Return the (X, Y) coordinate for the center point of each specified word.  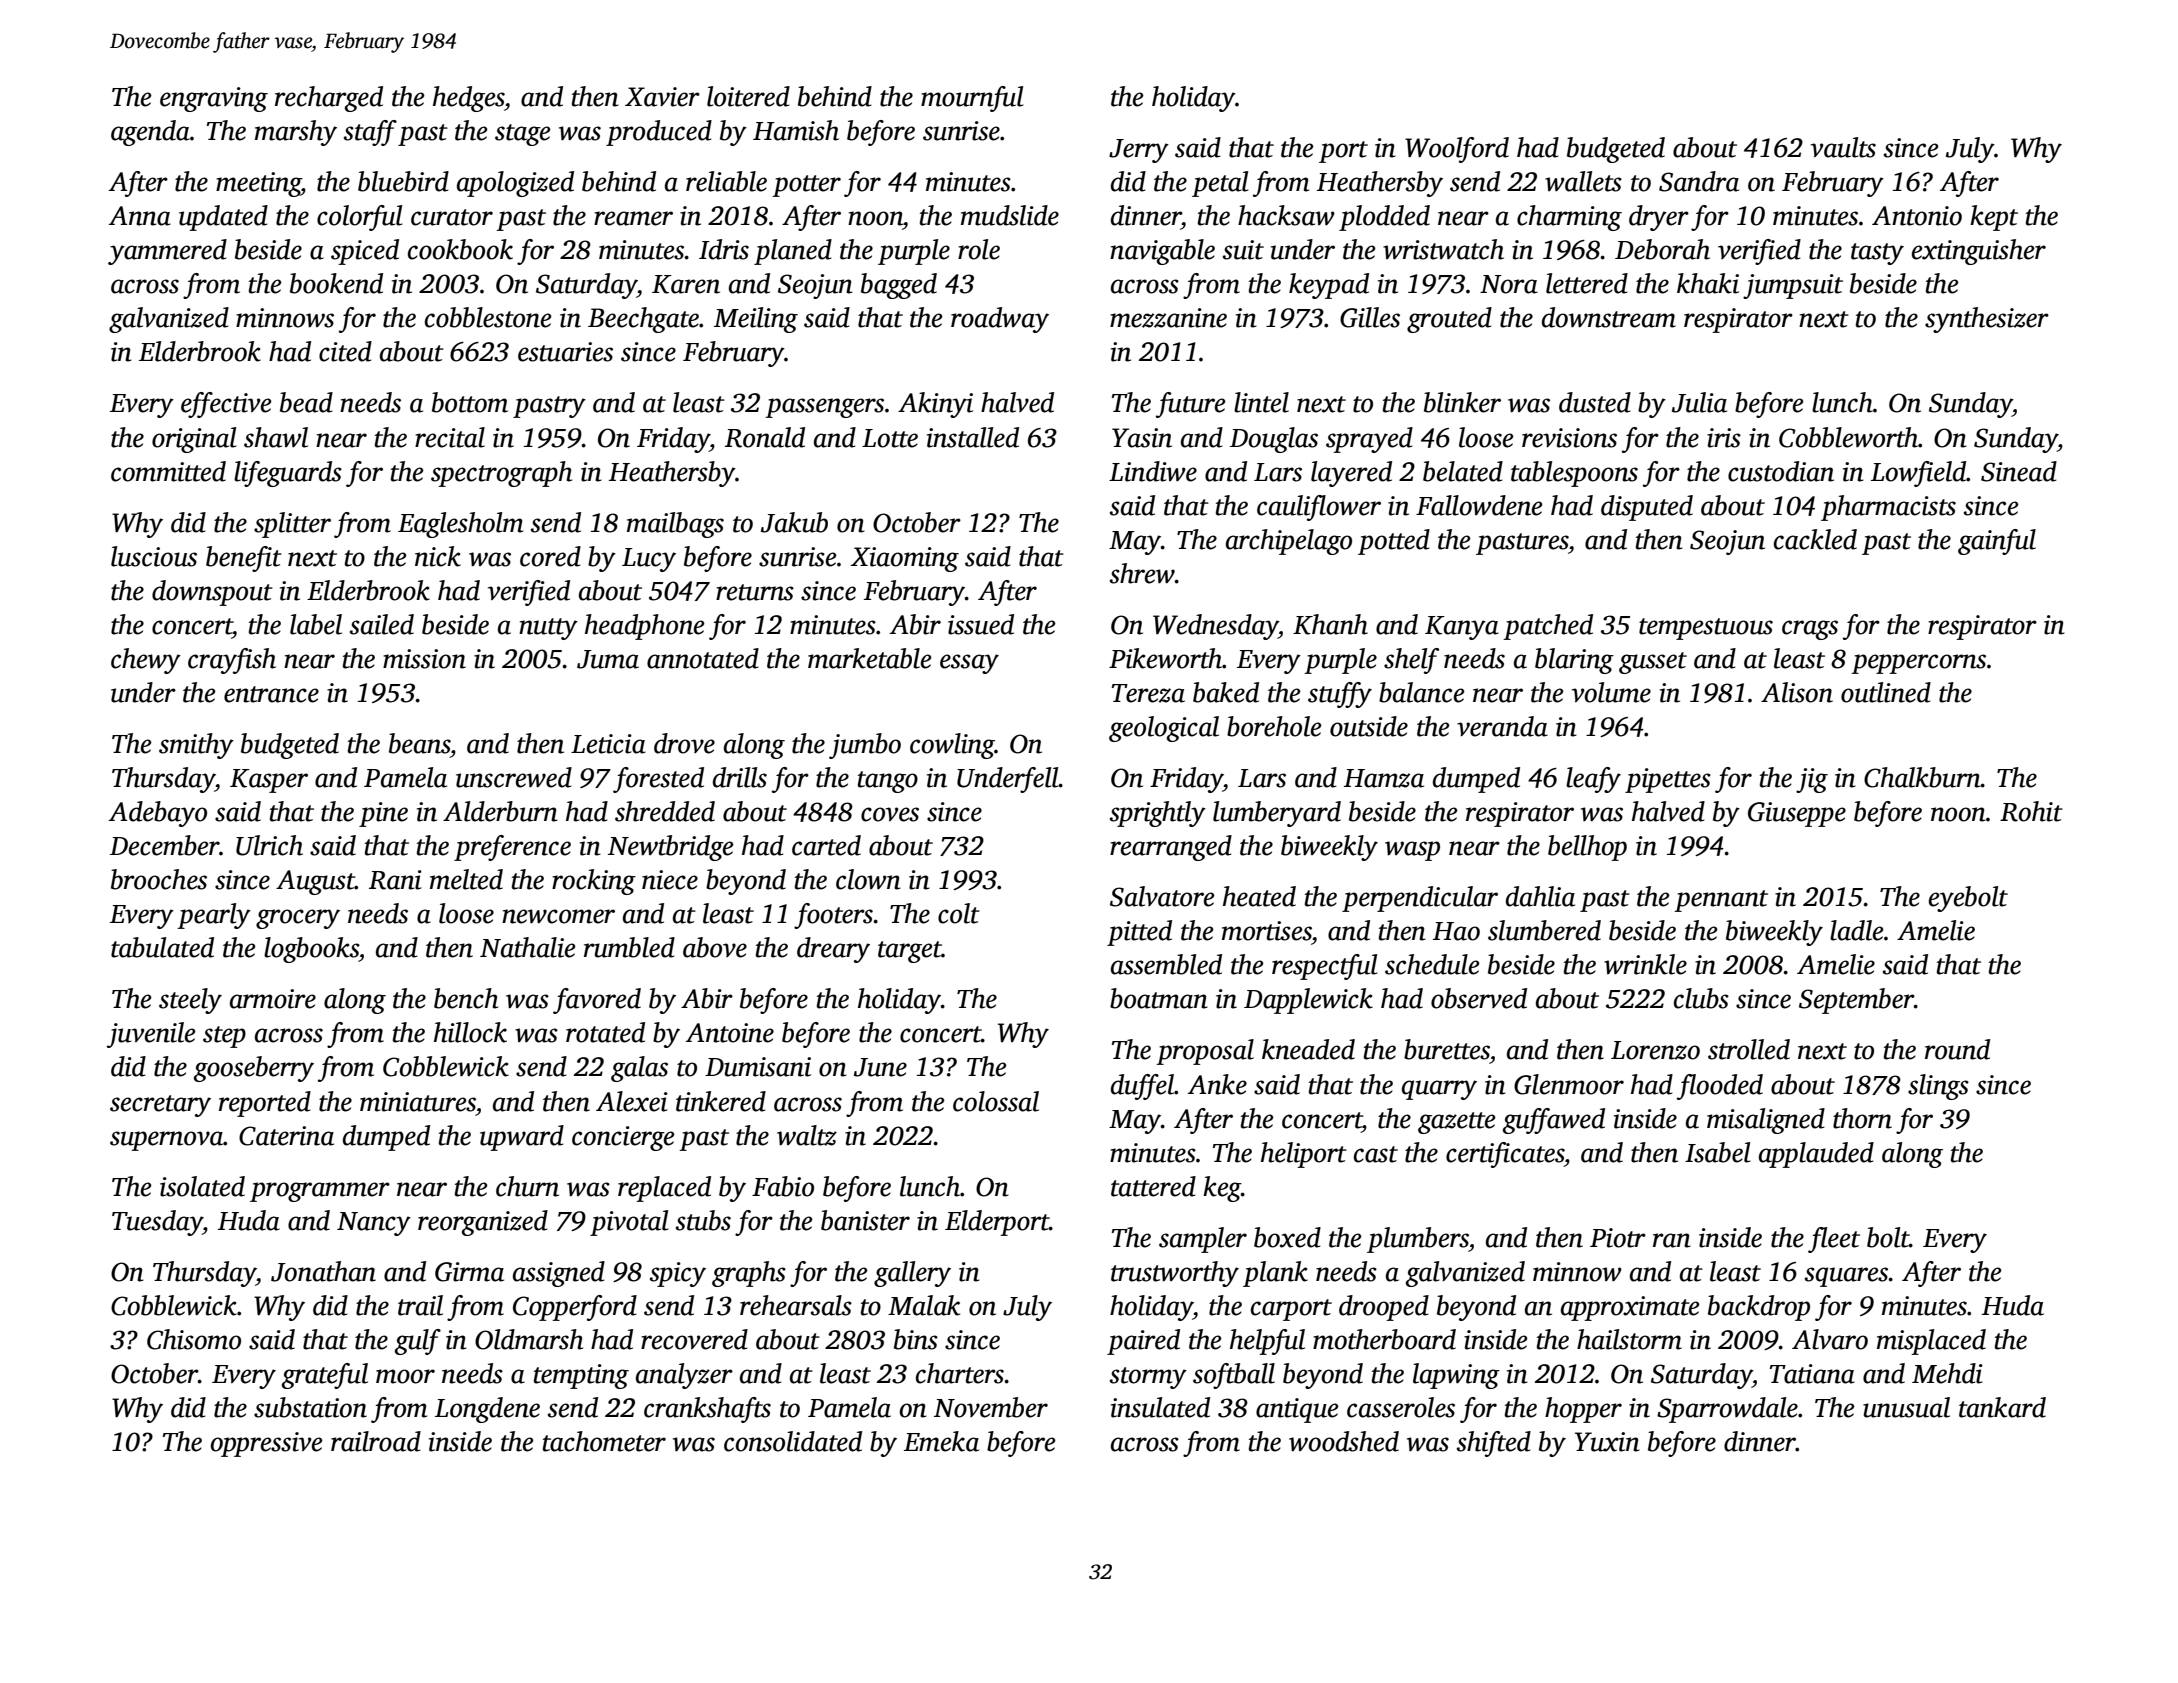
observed (1479, 998)
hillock (470, 1032)
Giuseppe (1797, 814)
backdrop (1759, 1308)
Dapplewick (1308, 1001)
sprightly (1158, 814)
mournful (972, 99)
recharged (329, 99)
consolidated (793, 1441)
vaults (1843, 147)
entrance (271, 694)
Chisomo (194, 1339)
